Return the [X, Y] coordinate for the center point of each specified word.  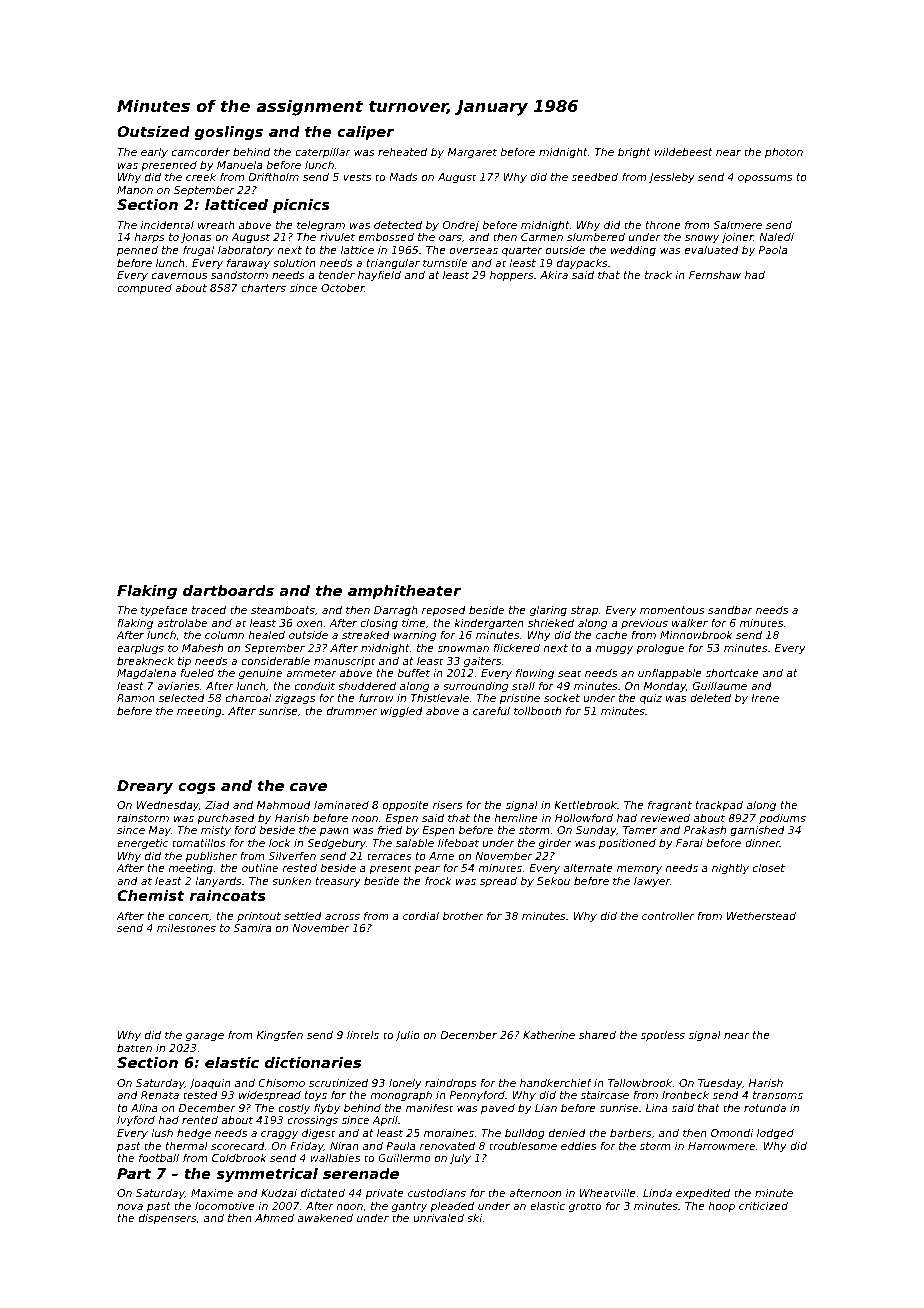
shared [597, 1035]
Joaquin [210, 1084]
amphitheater [404, 592]
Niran [344, 1145]
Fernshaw [715, 275]
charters [263, 287]
